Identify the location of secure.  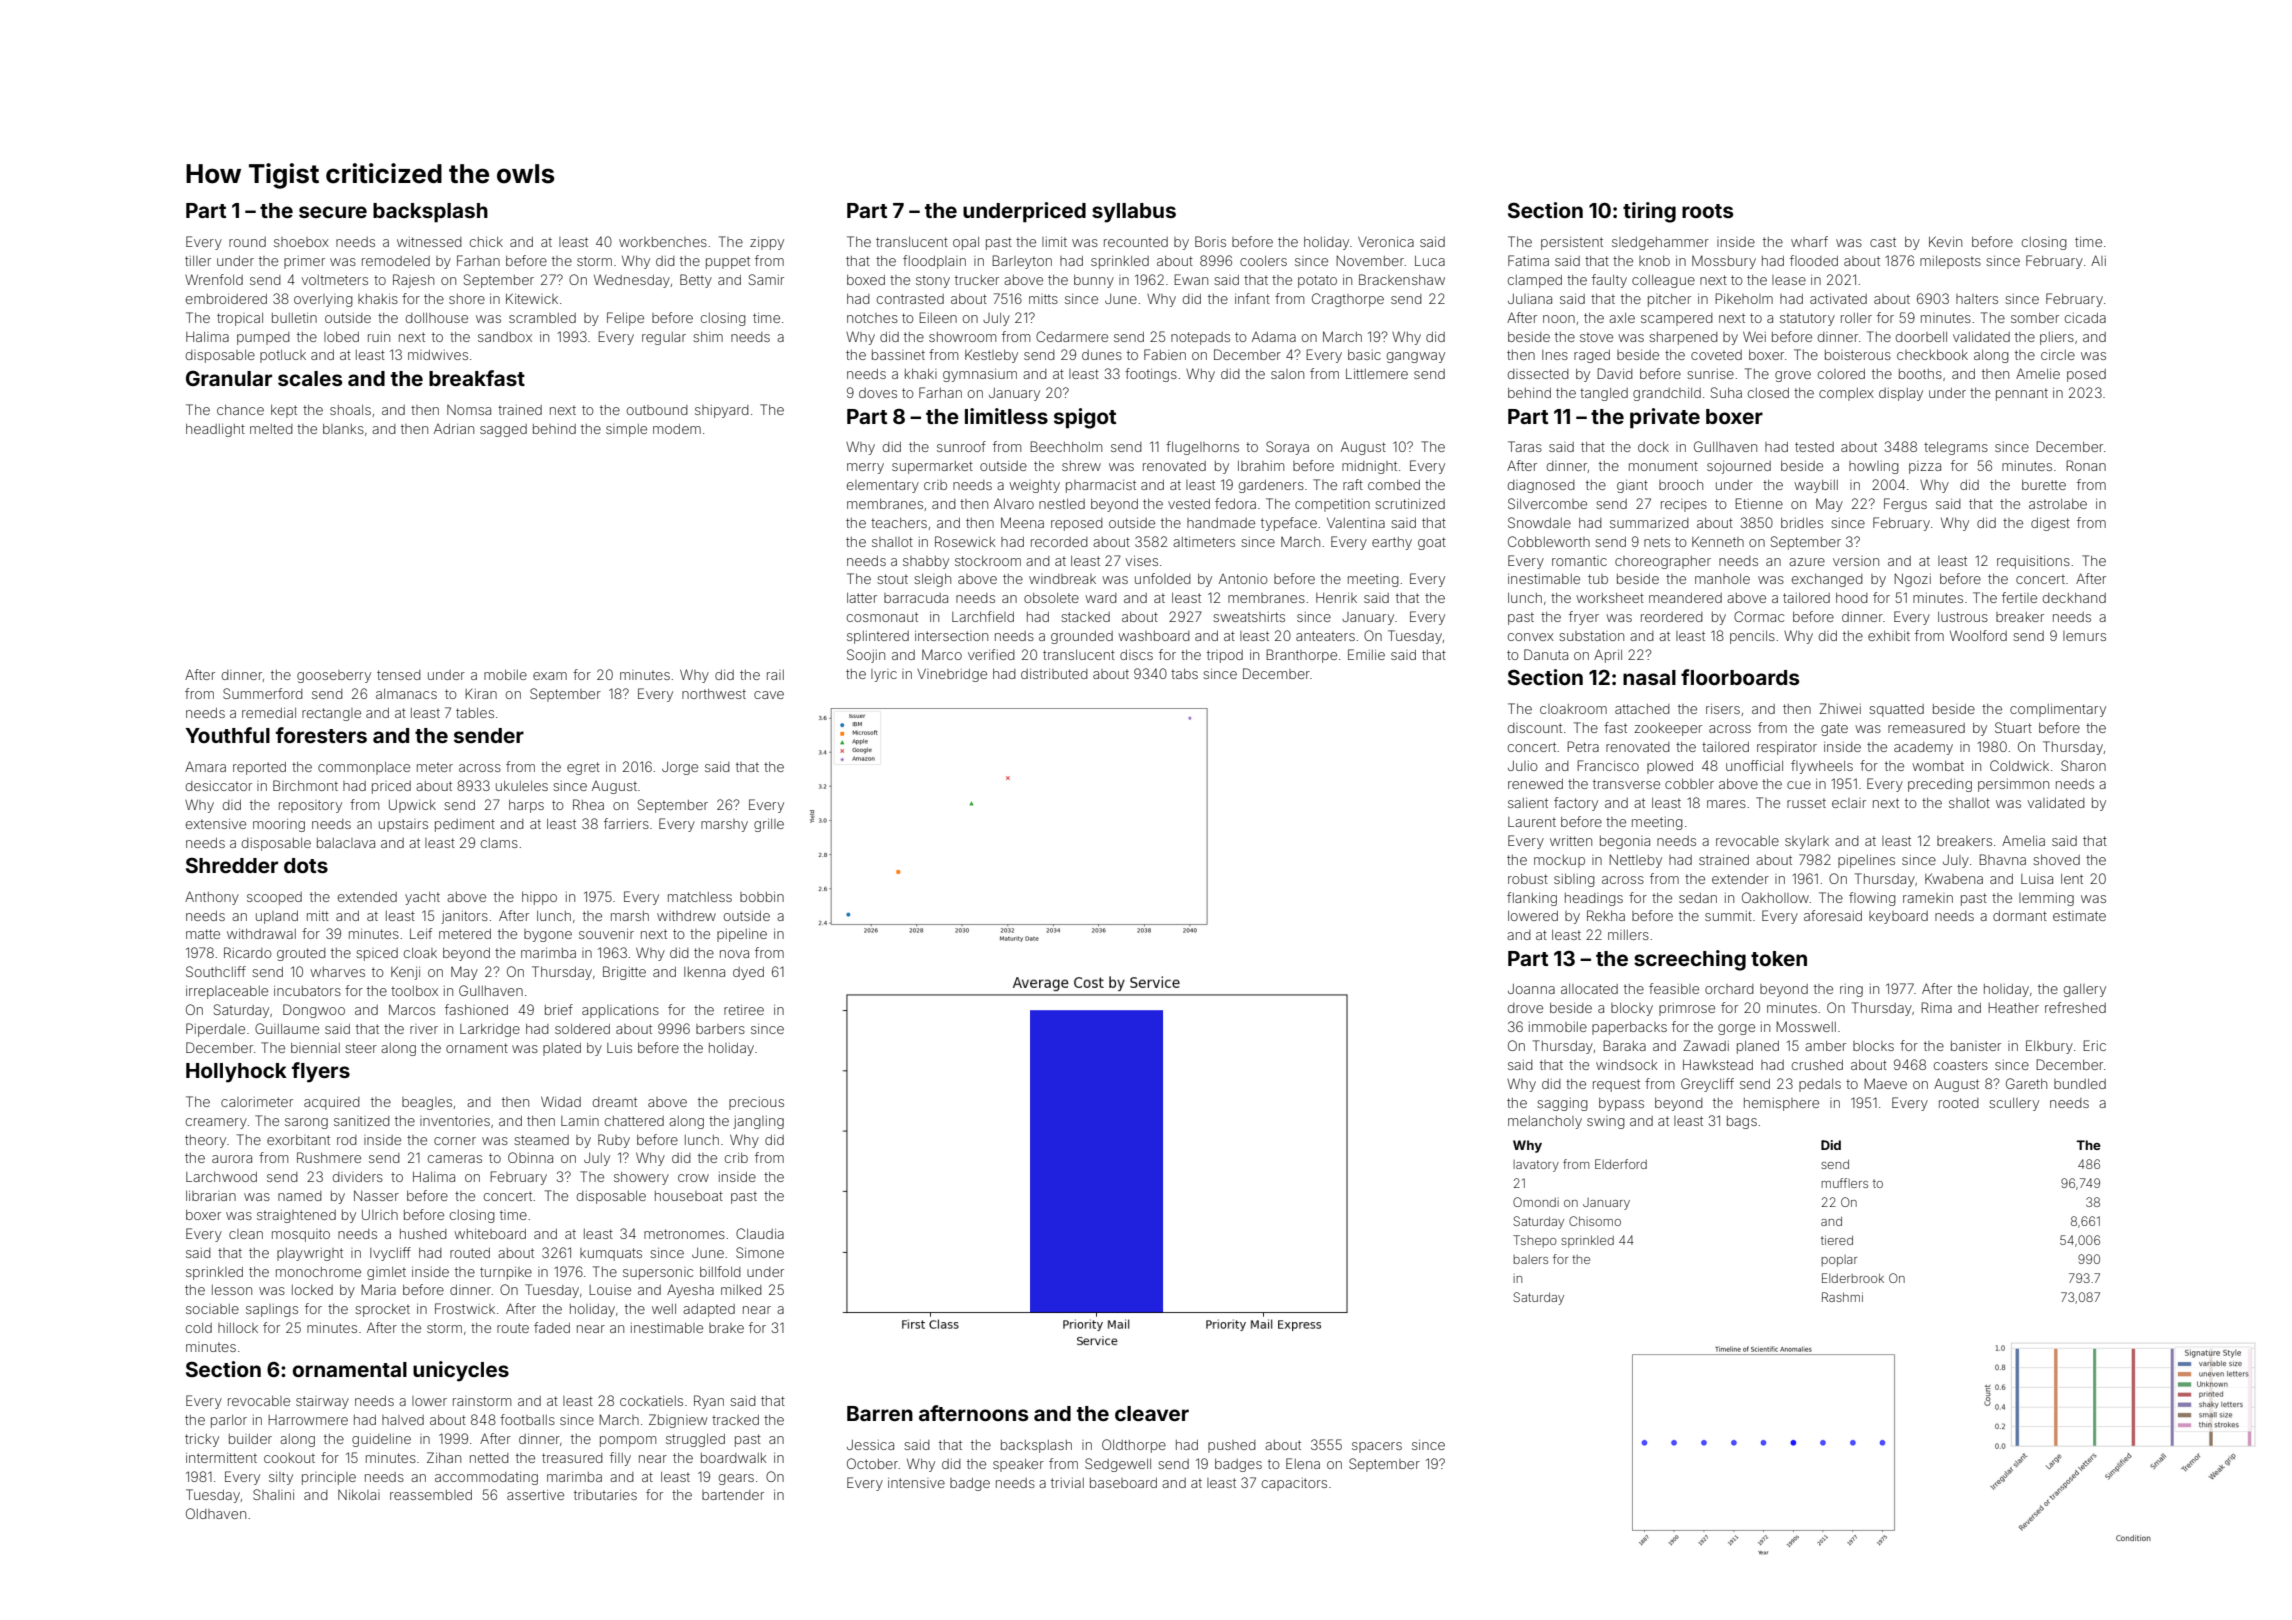
(333, 212).
